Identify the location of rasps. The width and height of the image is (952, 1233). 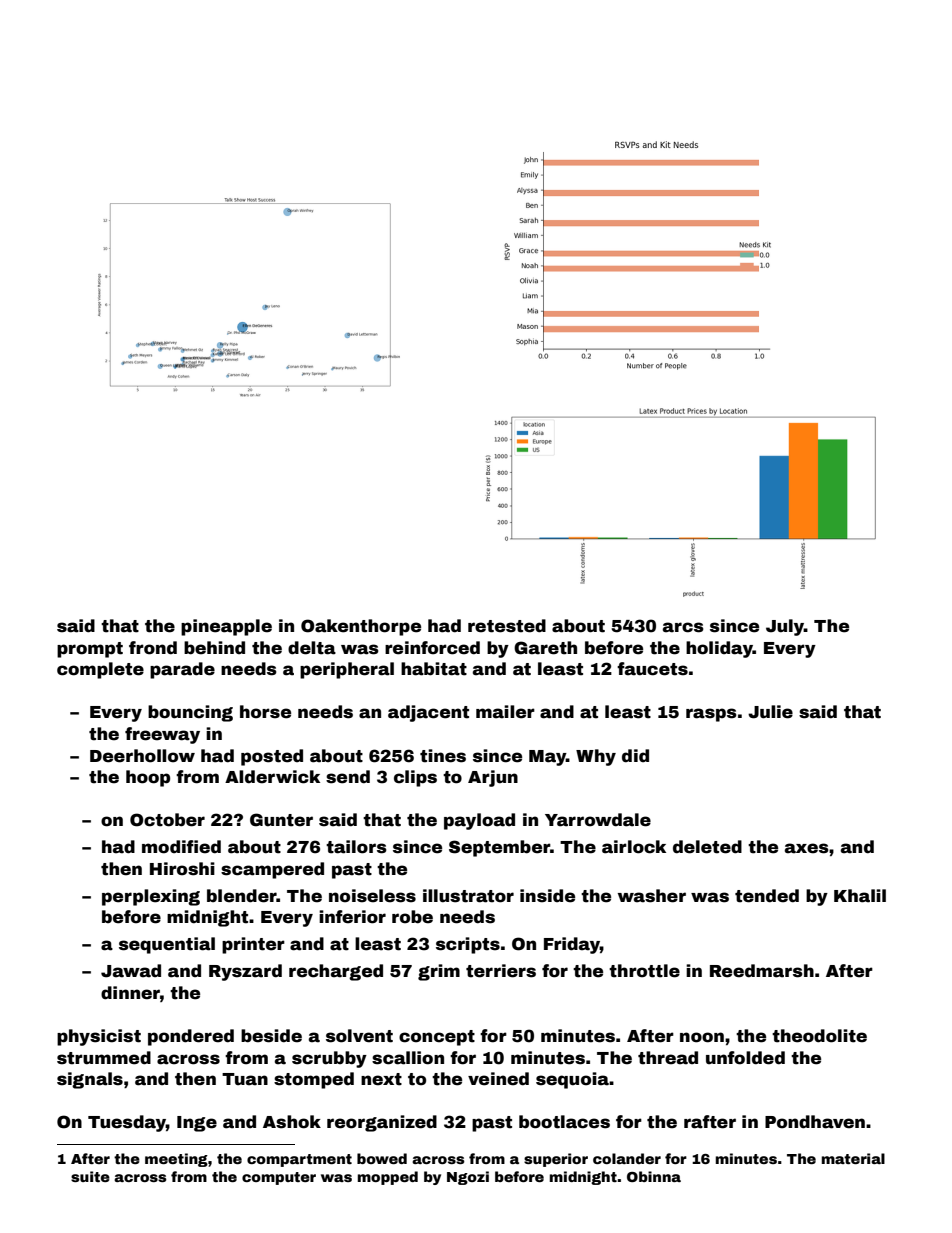
(711, 715).
